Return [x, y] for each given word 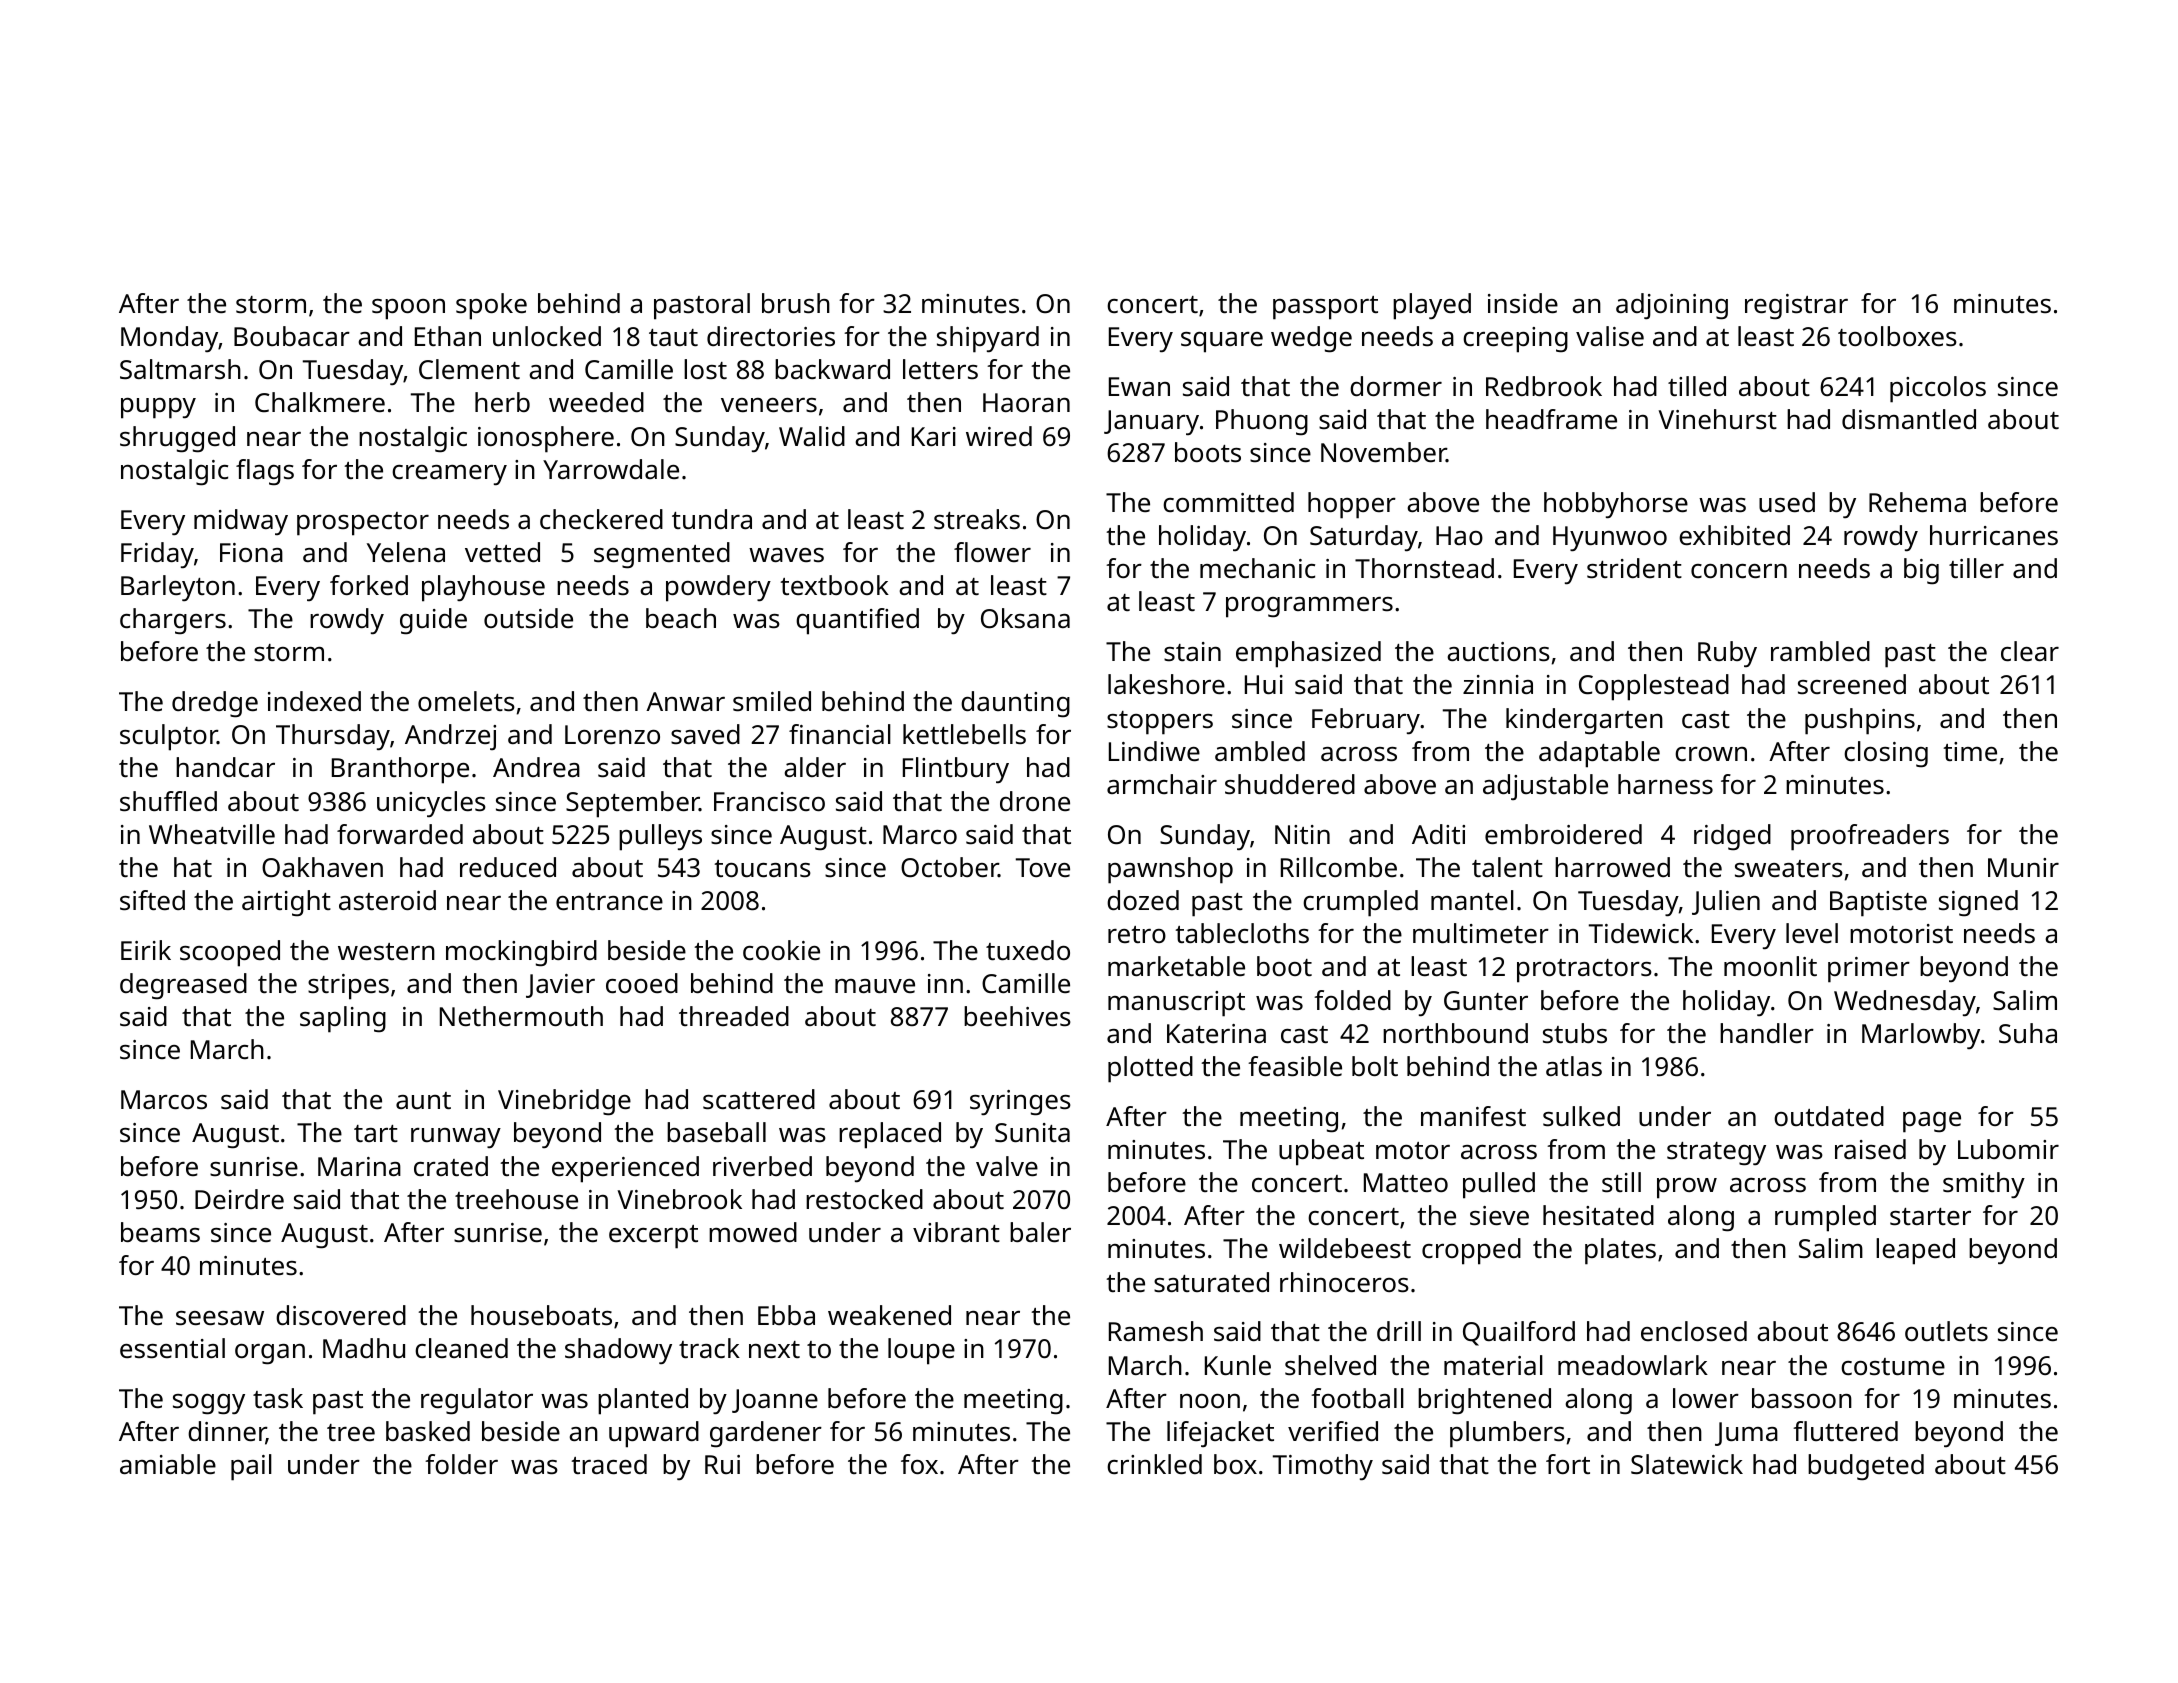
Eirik [146, 950]
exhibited [1734, 535]
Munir [2023, 867]
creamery [449, 475]
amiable [168, 1464]
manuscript [1176, 1004]
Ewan [1139, 386]
